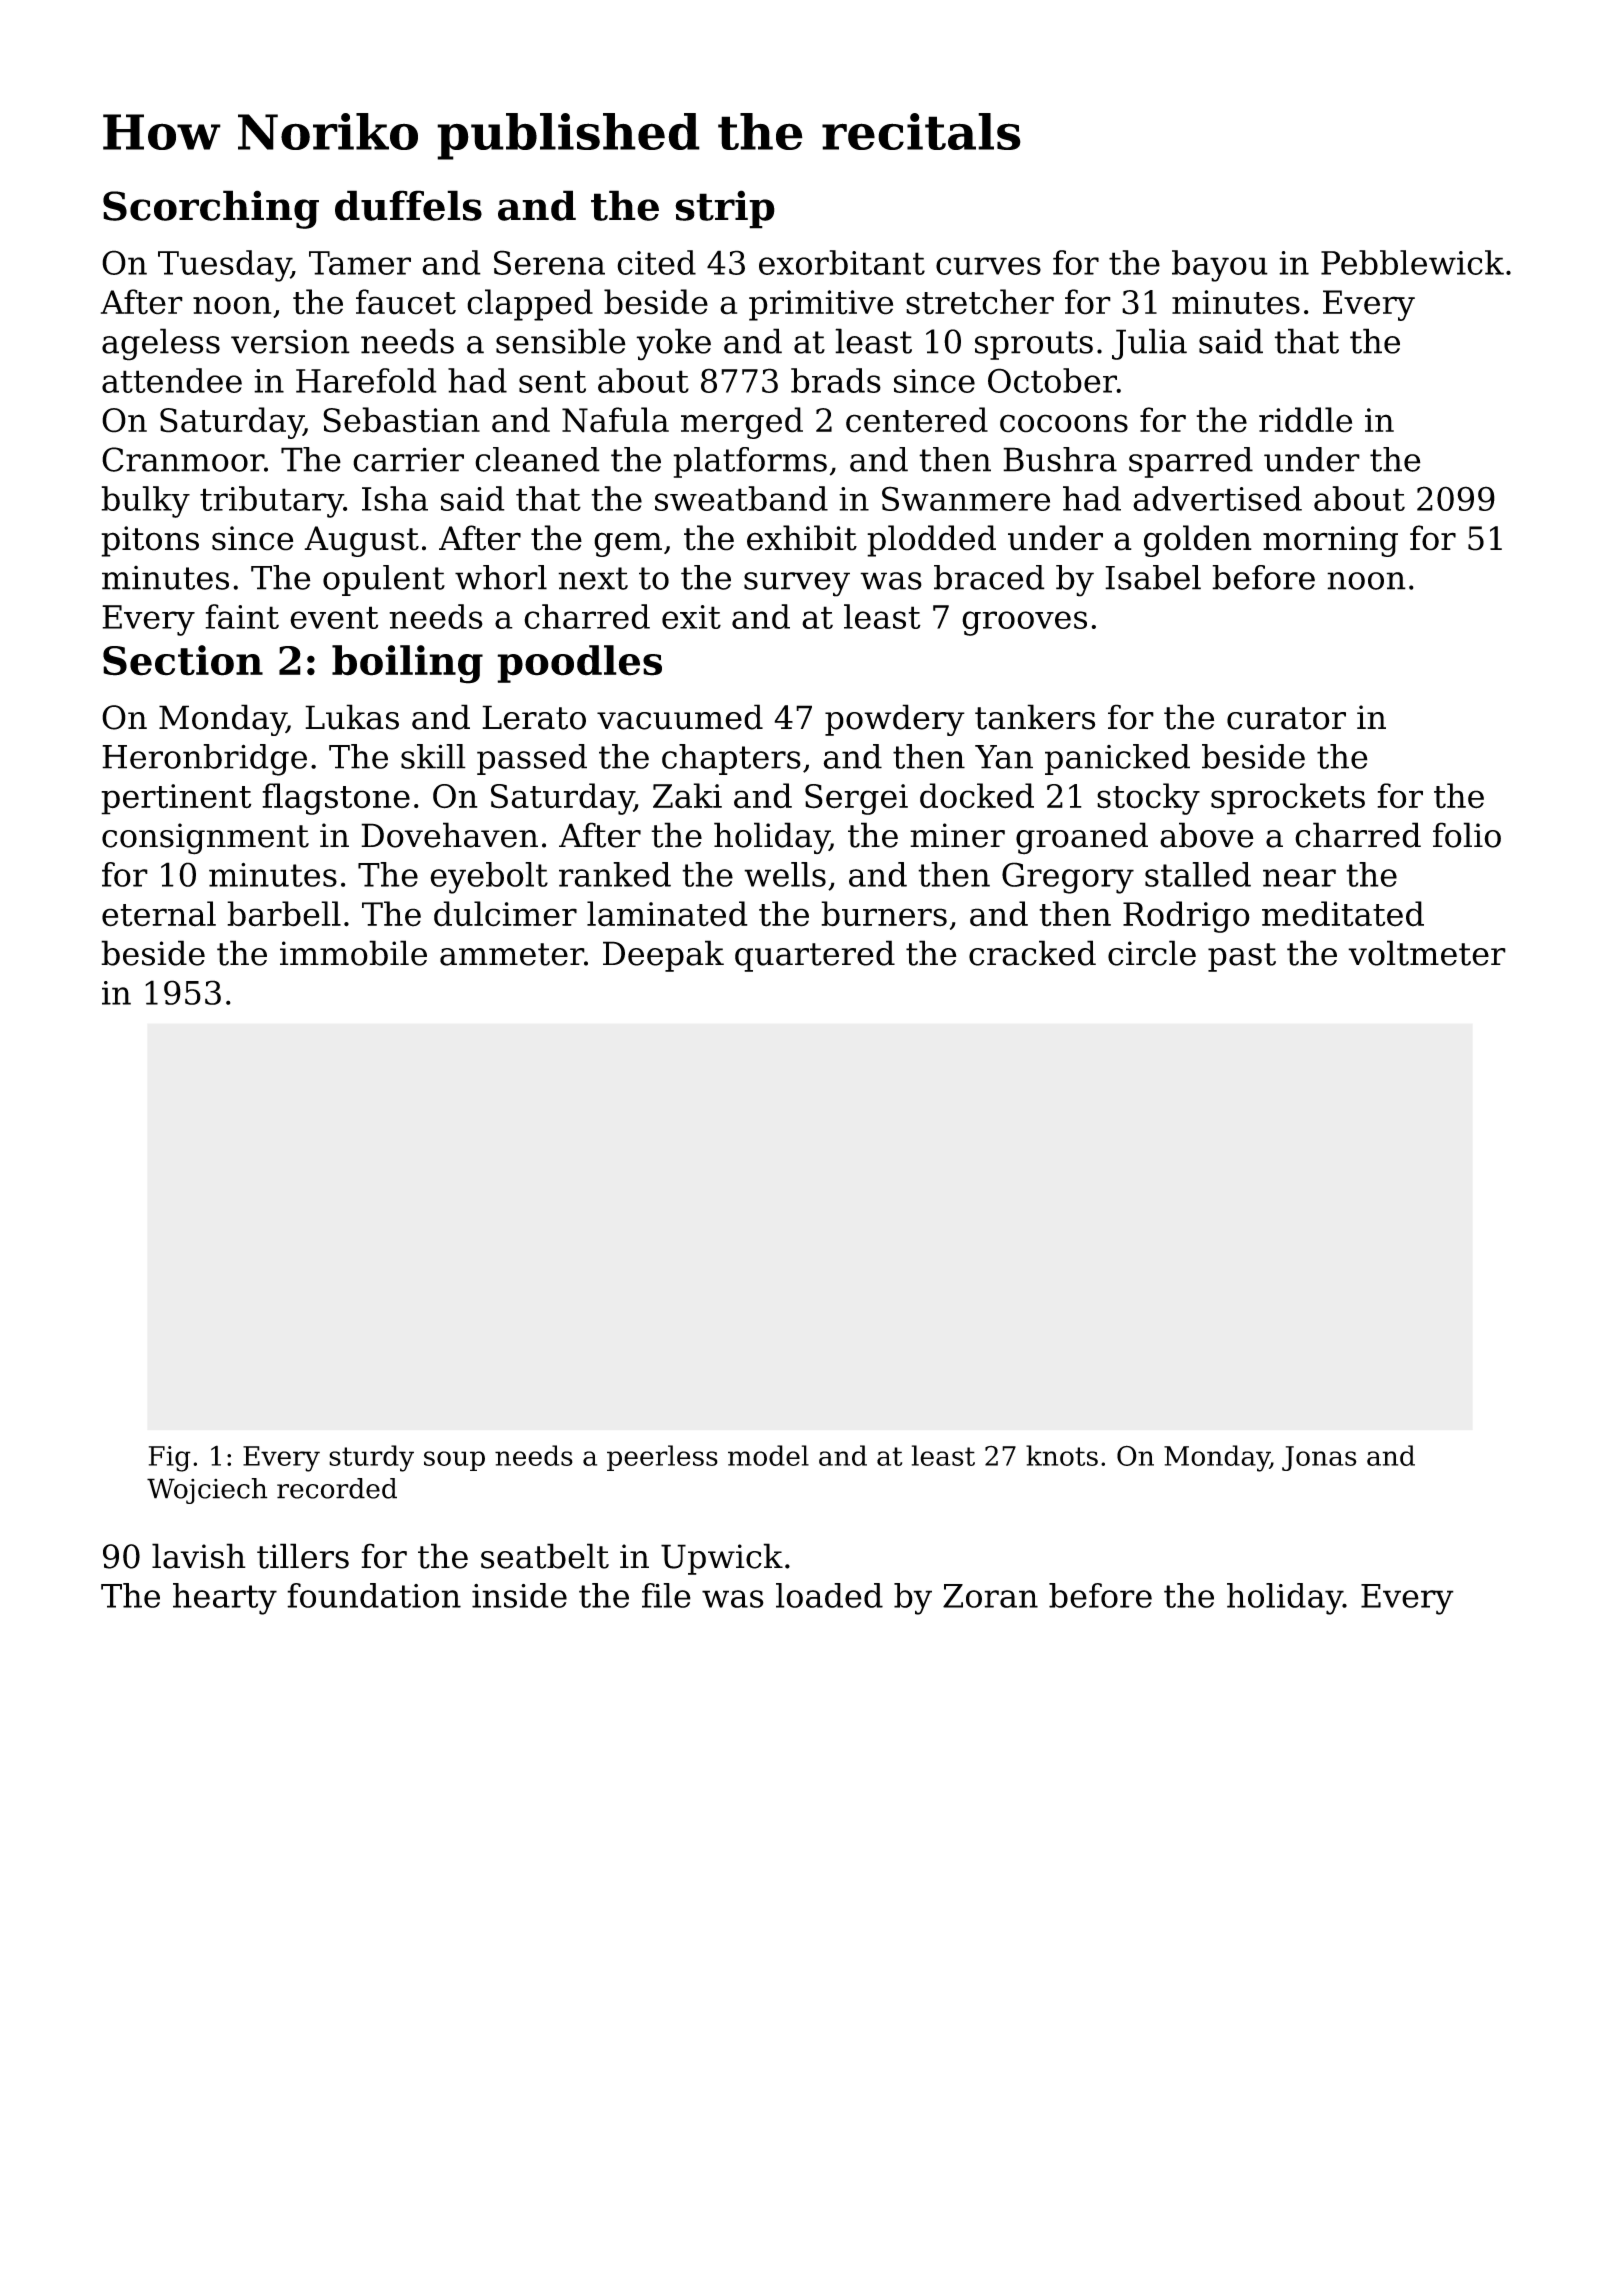 This page has height=2292, width=1620. What do you see at coordinates (725, 209) in the page?
I see `strip` at bounding box center [725, 209].
